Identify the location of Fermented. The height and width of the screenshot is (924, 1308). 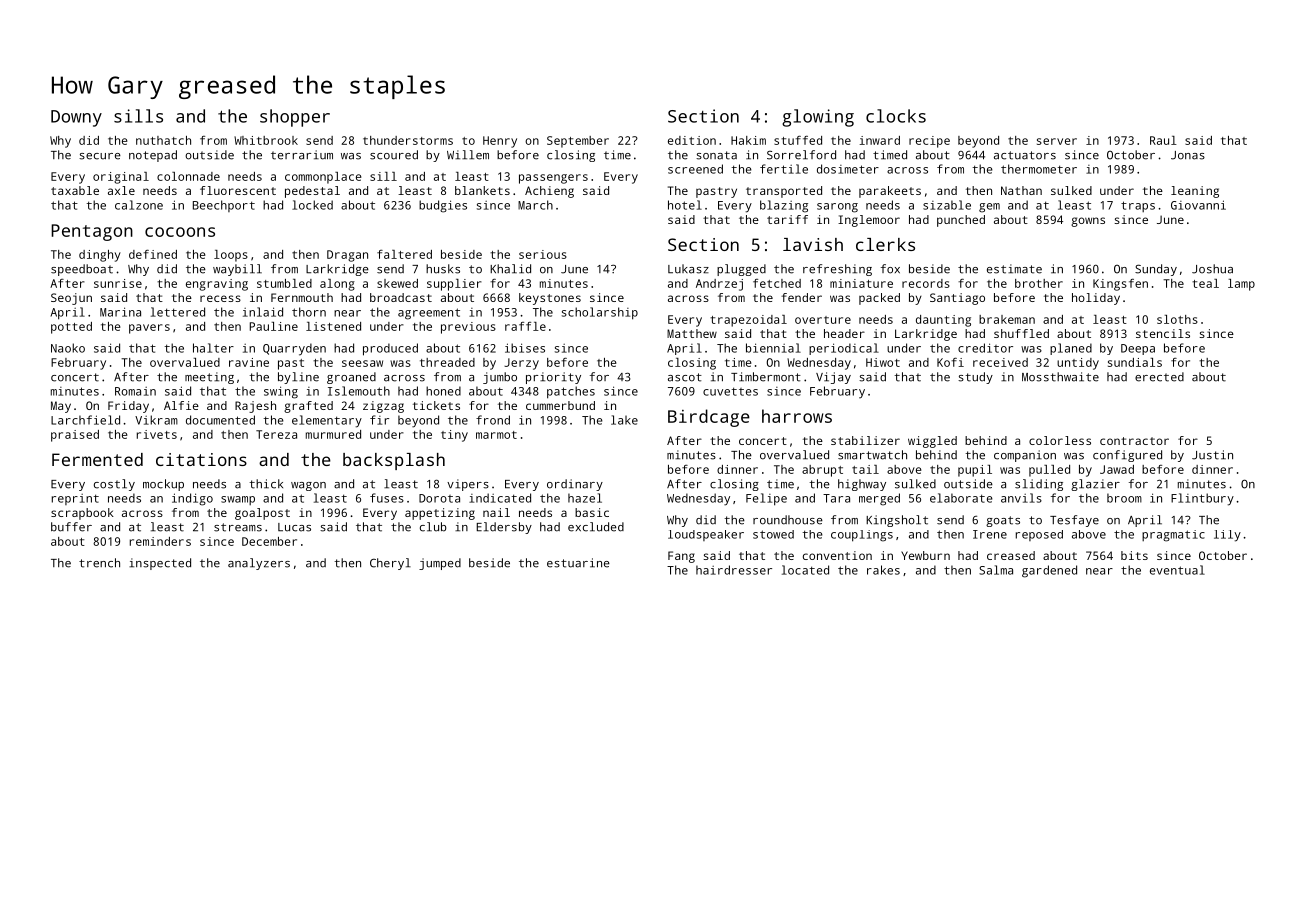
(97, 459).
